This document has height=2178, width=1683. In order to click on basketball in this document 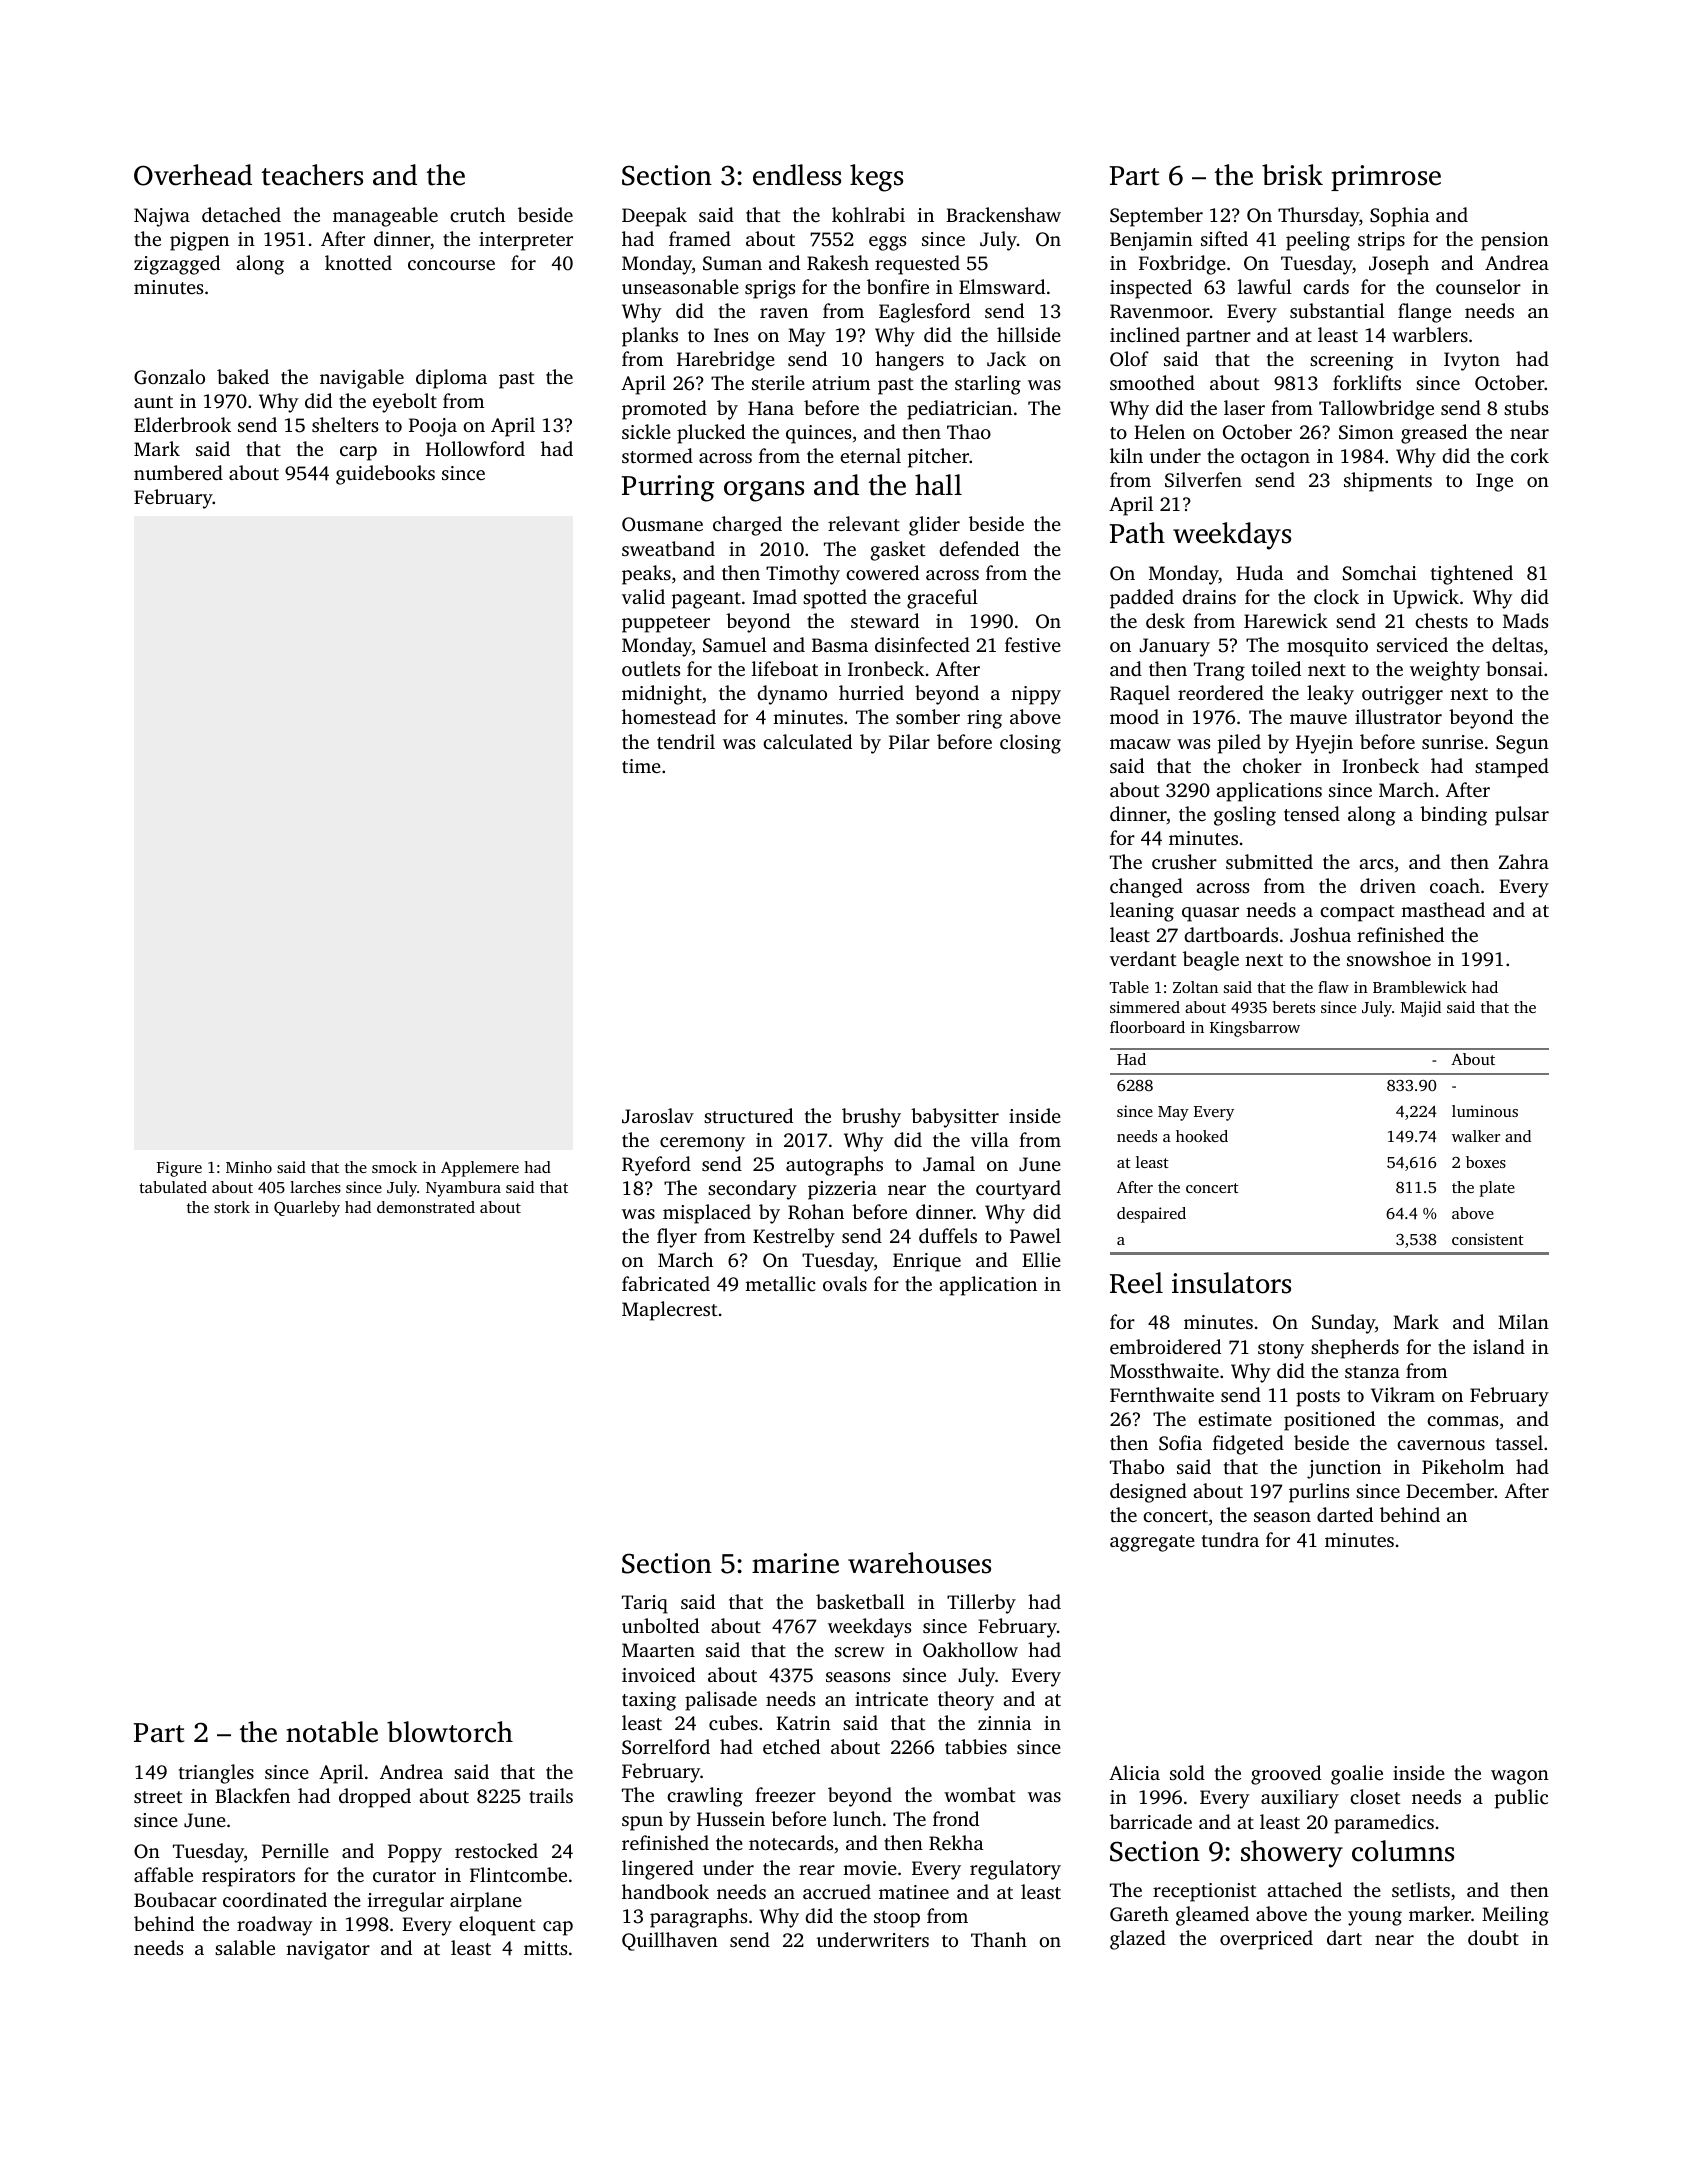, I will do `click(860, 1601)`.
